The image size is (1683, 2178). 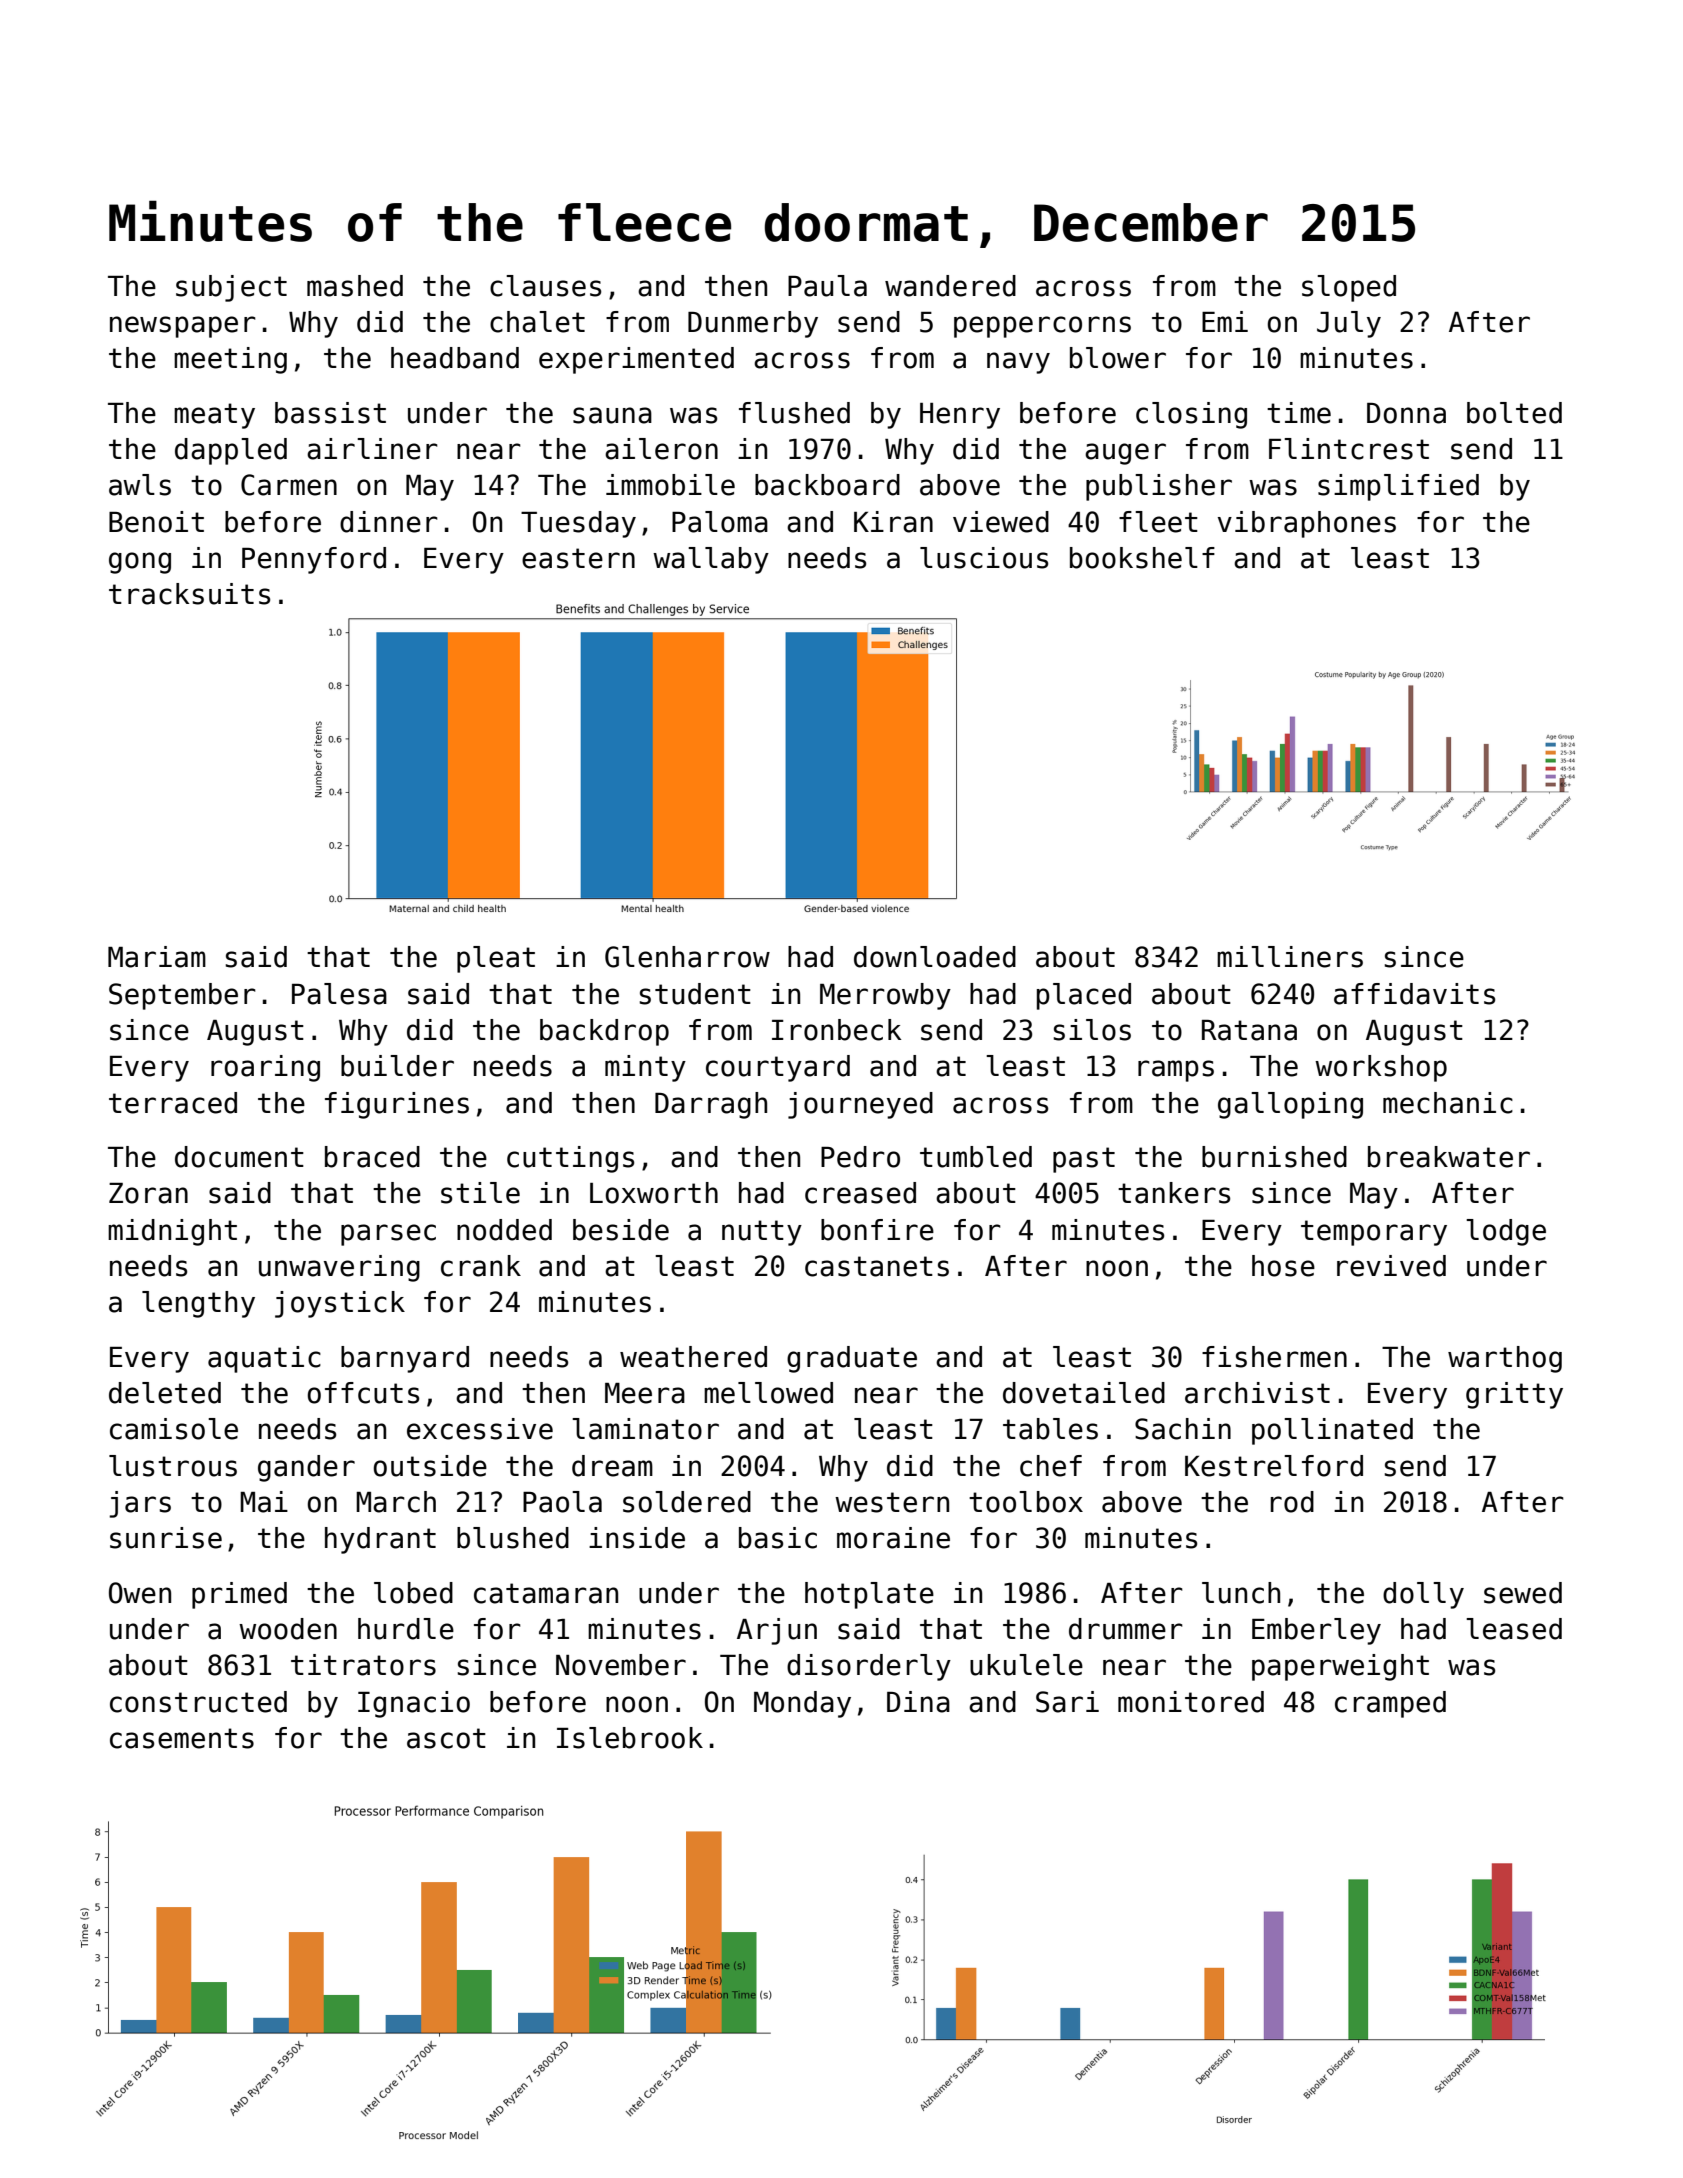 I want to click on Mai, so click(x=264, y=1502).
